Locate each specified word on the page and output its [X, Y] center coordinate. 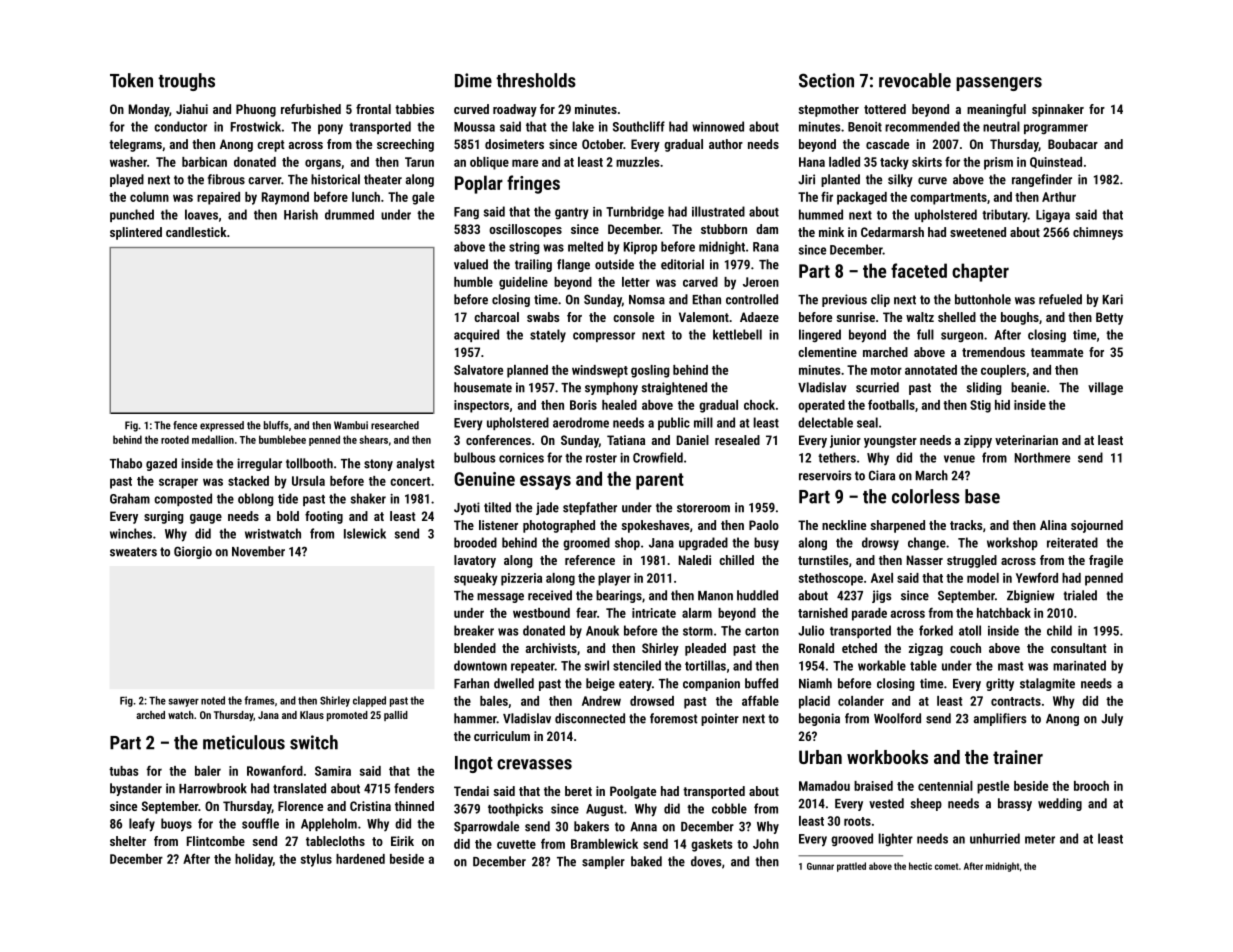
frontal [373, 109]
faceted [919, 270]
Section [826, 80]
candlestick [196, 232]
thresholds [536, 80]
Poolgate [633, 792]
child [1059, 630]
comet [946, 866]
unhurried [995, 838]
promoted [347, 716]
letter [636, 282]
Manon [715, 596]
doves [706, 861]
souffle [260, 823]
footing [324, 517]
